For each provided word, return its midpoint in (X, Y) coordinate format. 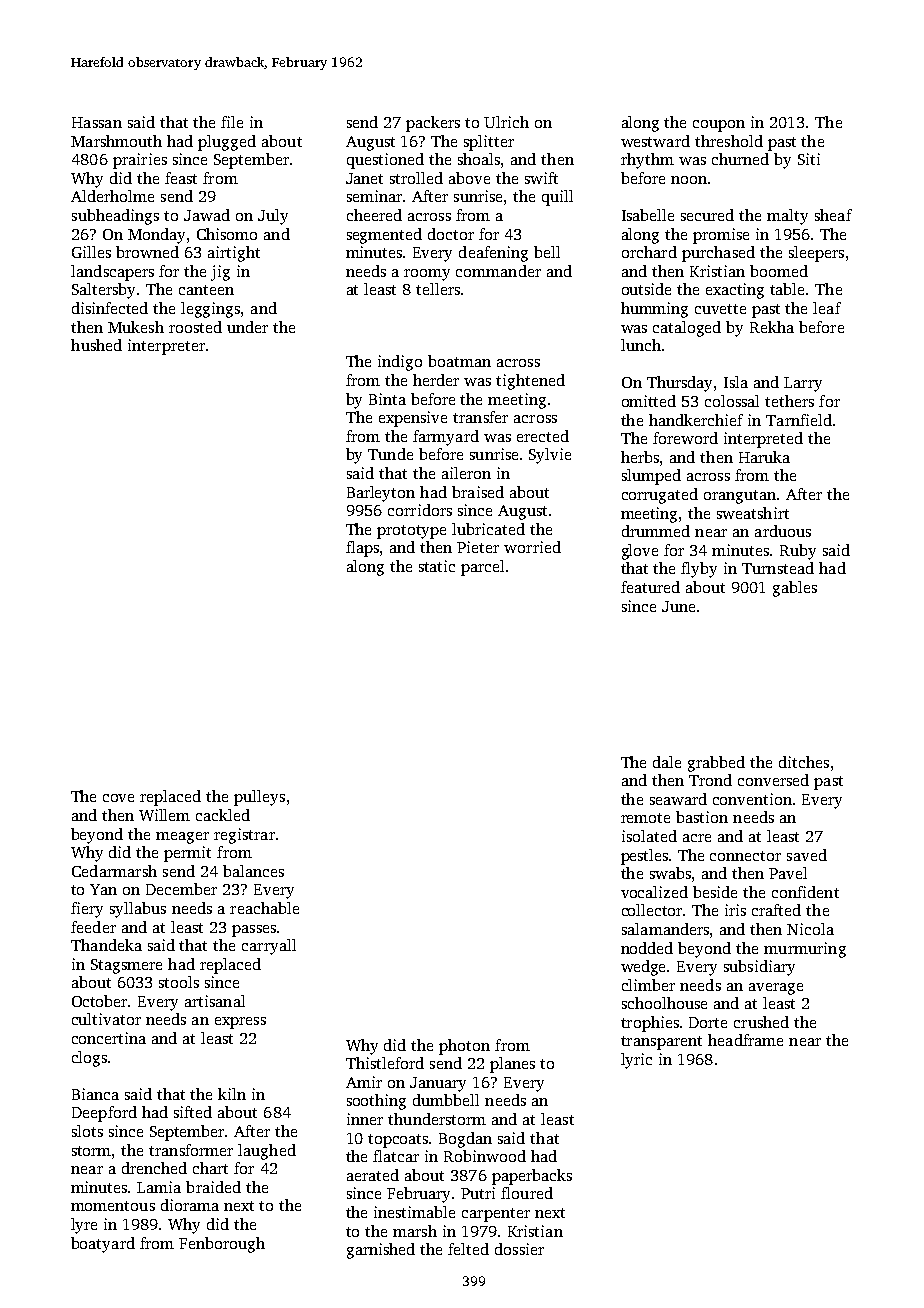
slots (87, 1131)
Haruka (764, 457)
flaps (362, 549)
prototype (411, 532)
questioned (385, 161)
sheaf (833, 215)
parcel (482, 568)
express (240, 1023)
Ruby (798, 552)
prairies (140, 161)
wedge (644, 968)
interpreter (166, 347)
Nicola (810, 929)
